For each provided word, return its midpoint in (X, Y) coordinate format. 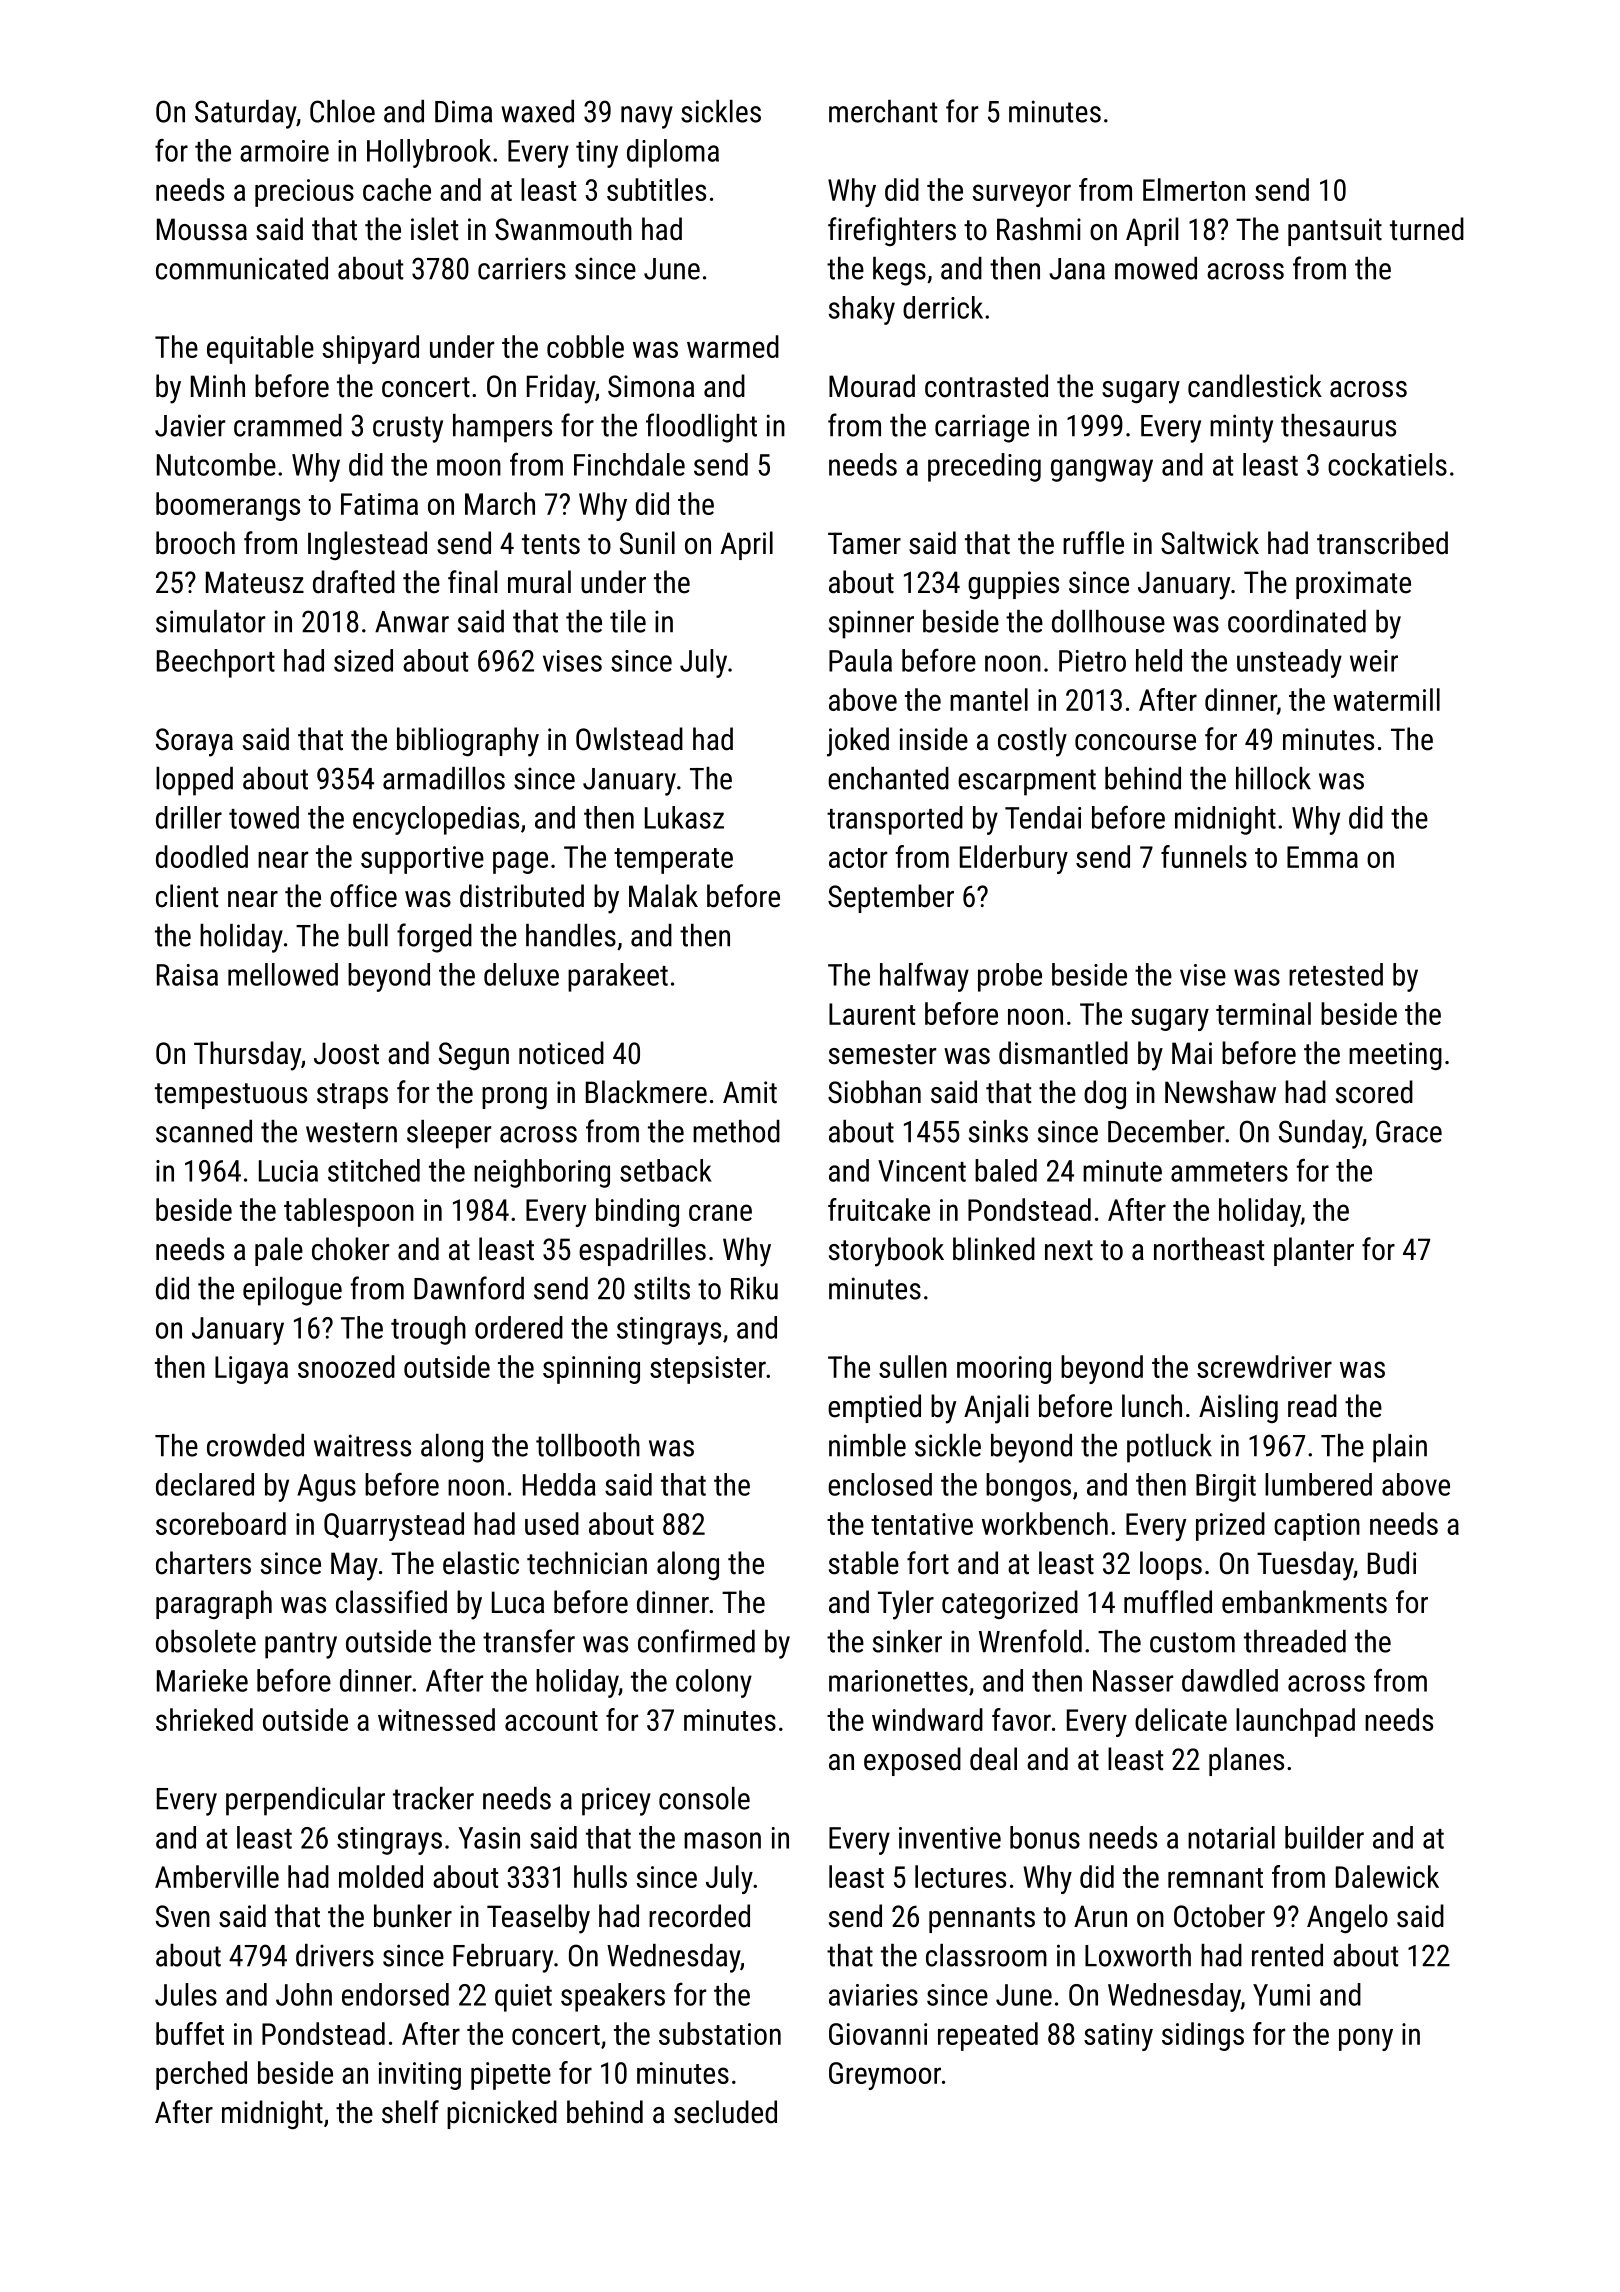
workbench (1045, 1523)
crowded (255, 1445)
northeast (1209, 1249)
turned (1427, 229)
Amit (750, 1092)
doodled (202, 856)
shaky (862, 310)
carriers (522, 268)
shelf (410, 2112)
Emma (1322, 857)
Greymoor (885, 2076)
